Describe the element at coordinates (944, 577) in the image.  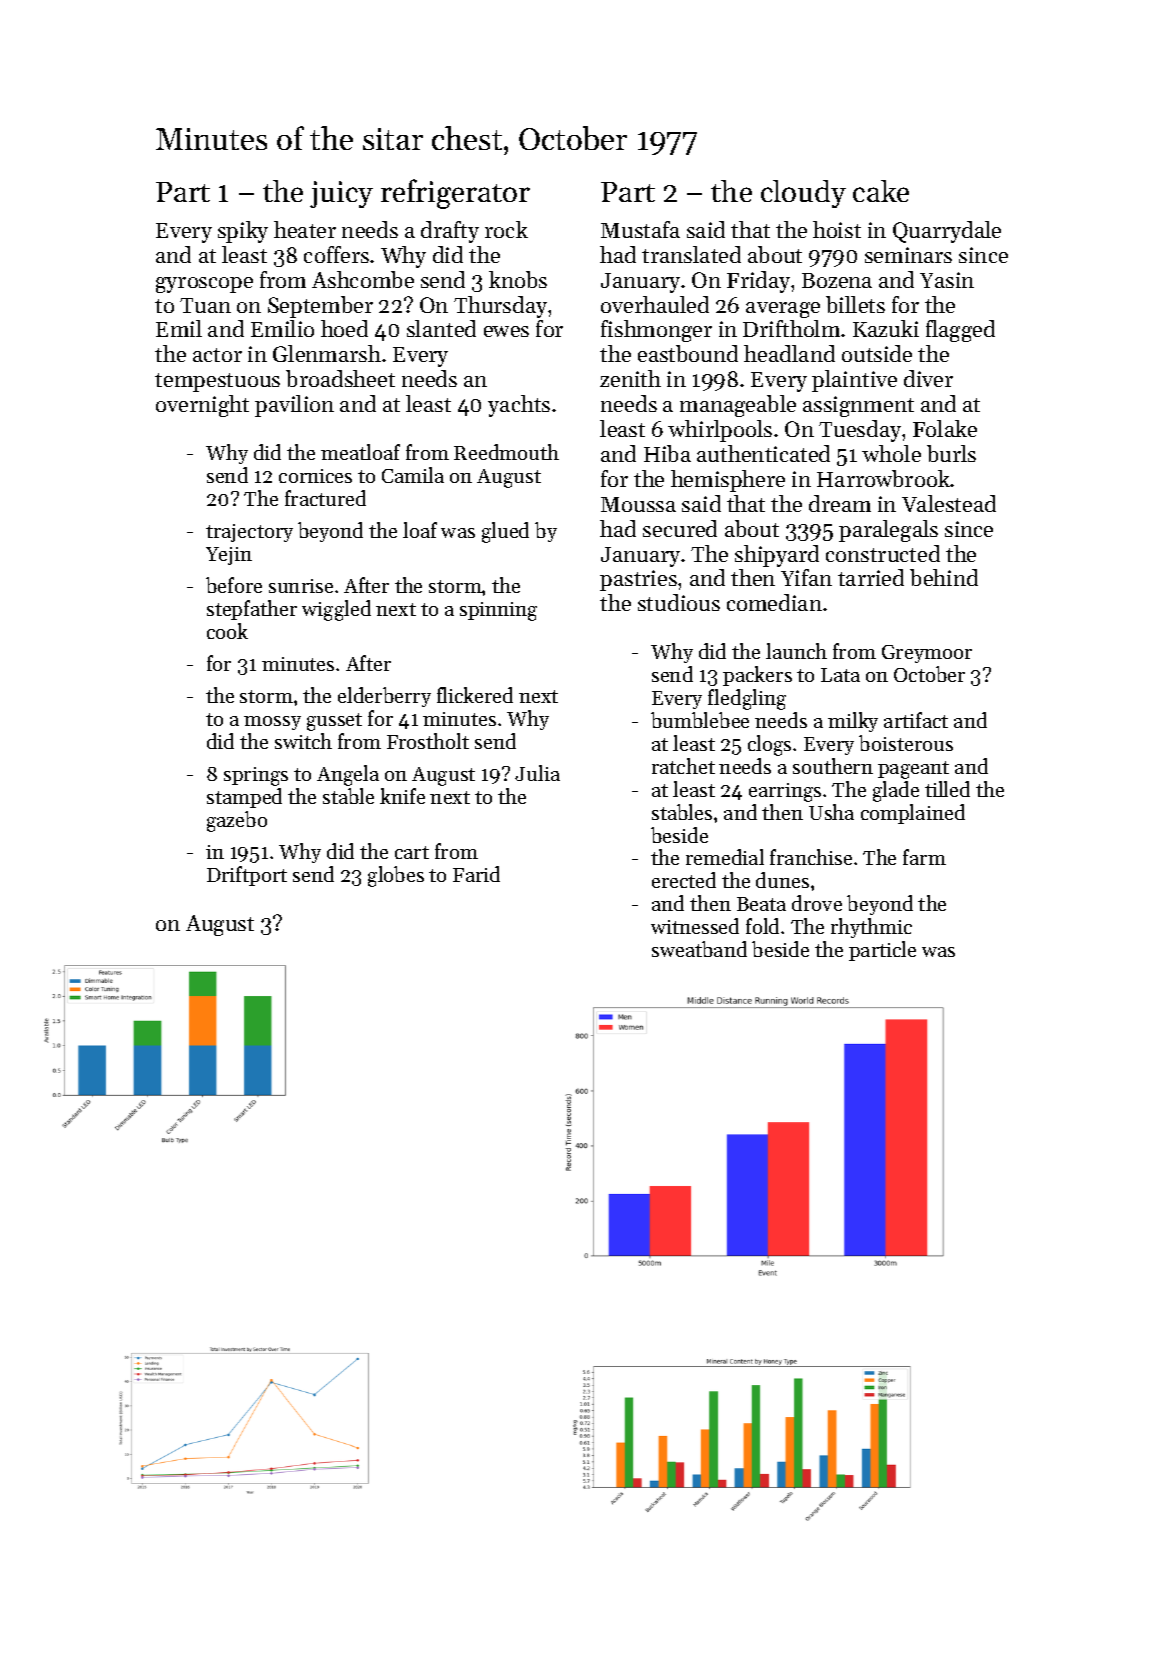
I see `behind` at that location.
